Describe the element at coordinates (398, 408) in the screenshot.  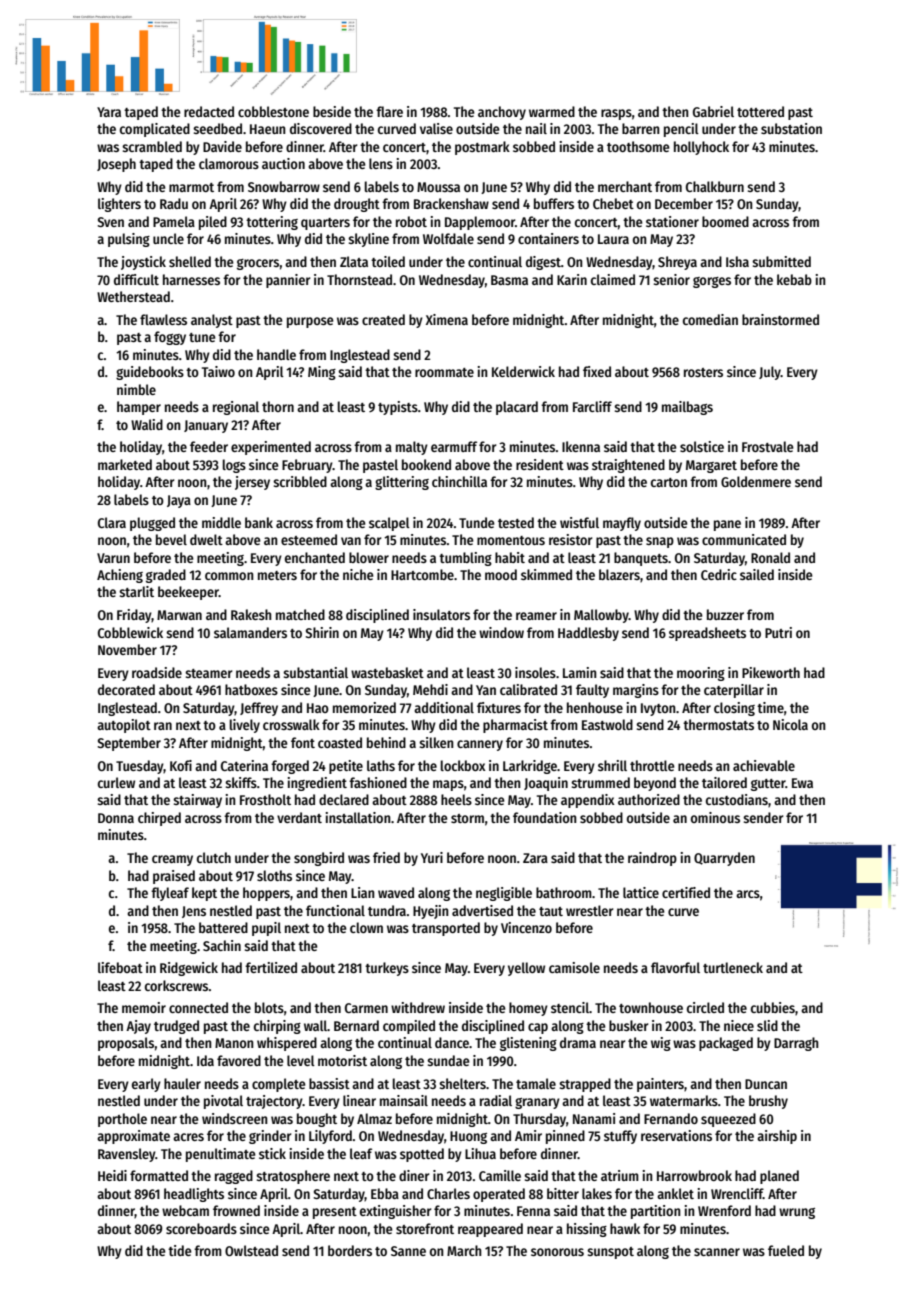
I see `typists` at that location.
